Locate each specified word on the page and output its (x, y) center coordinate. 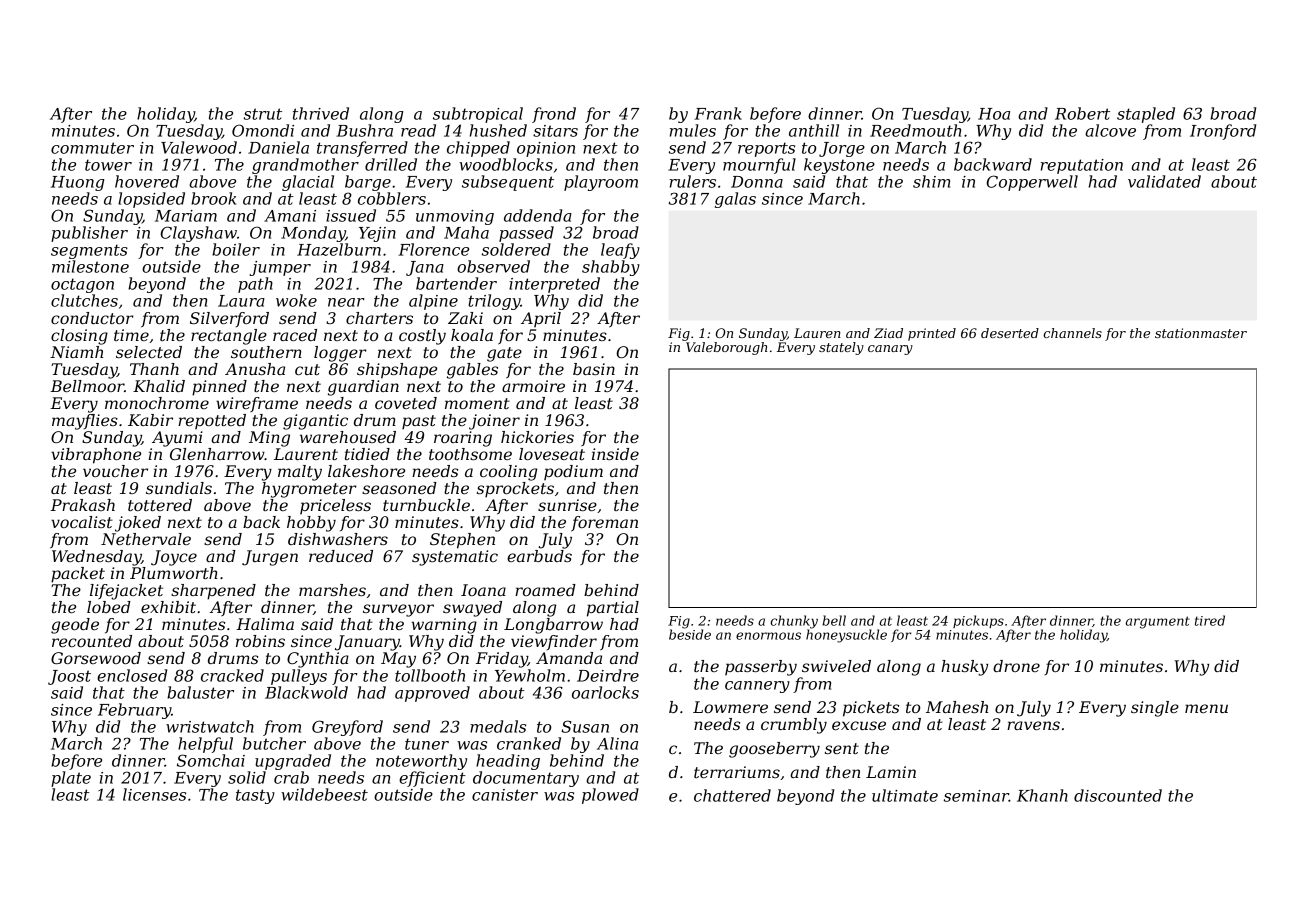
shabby (611, 268)
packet (78, 575)
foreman (604, 524)
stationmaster (1201, 333)
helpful (205, 745)
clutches (84, 300)
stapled (1146, 115)
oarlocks (605, 692)
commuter (92, 148)
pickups (978, 621)
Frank (718, 113)
